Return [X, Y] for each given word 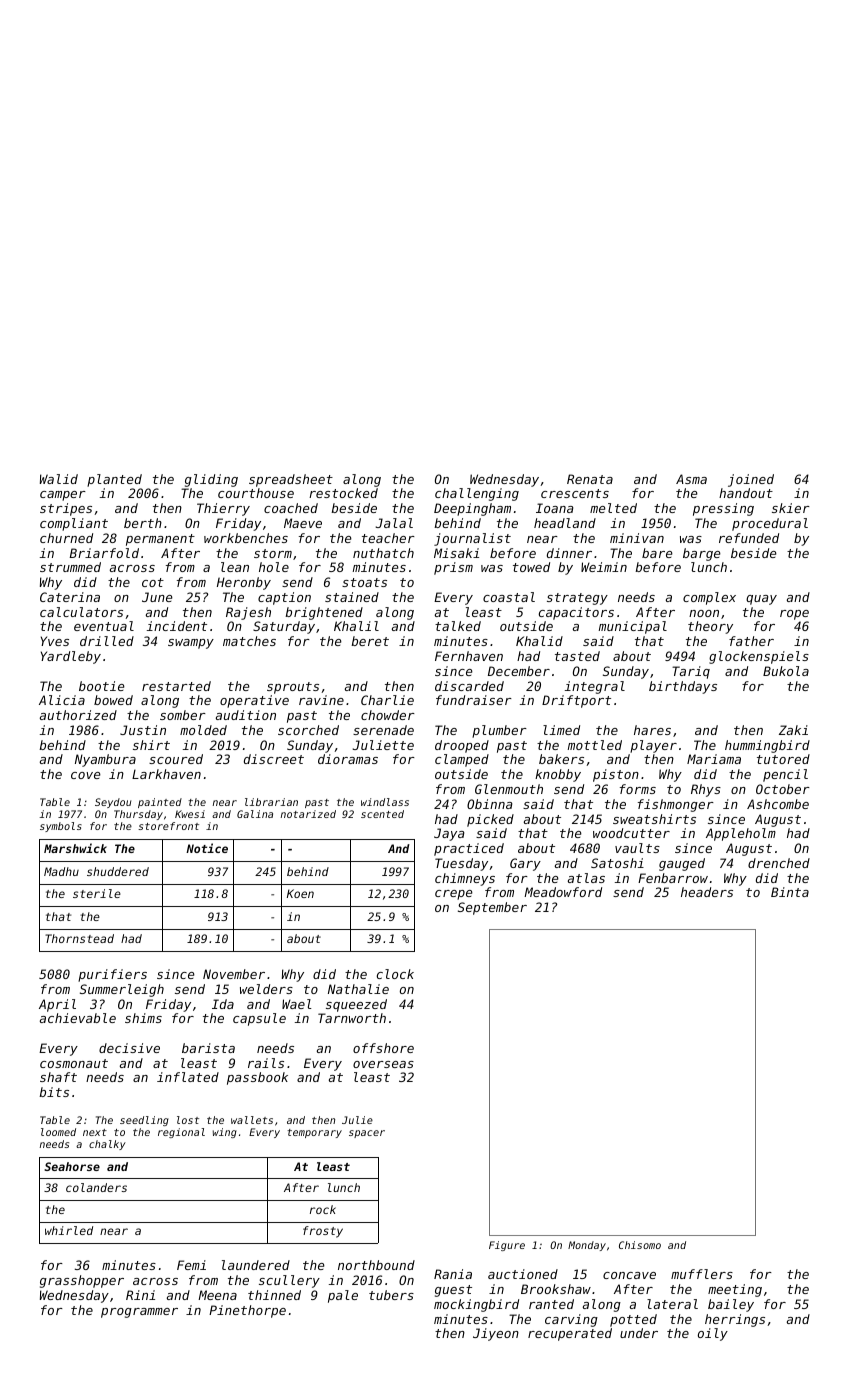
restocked [343, 493]
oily [713, 1334]
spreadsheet [291, 480]
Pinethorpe [247, 1311]
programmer [139, 1313]
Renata [590, 479]
